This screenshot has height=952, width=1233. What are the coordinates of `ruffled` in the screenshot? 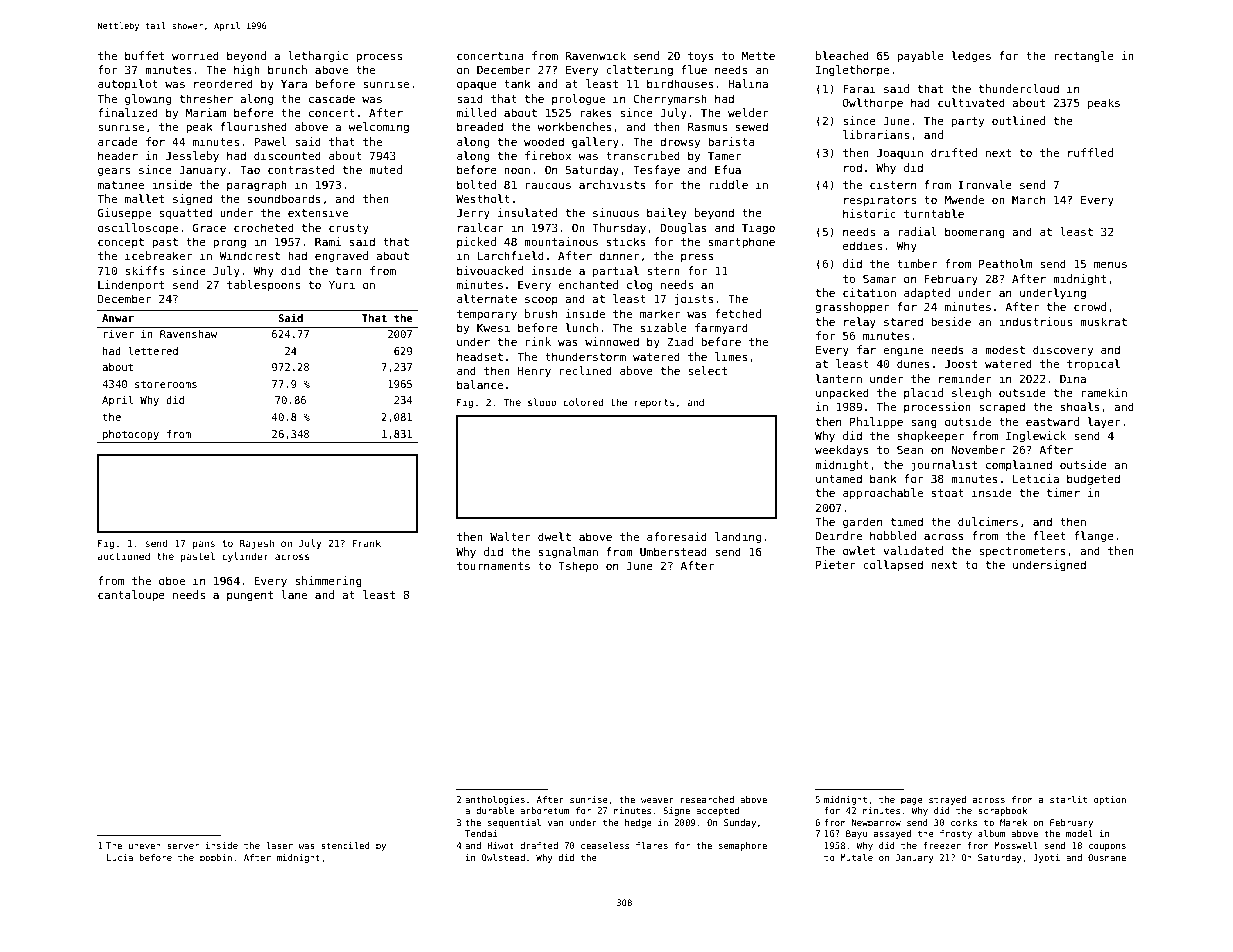 It's located at (1090, 152).
